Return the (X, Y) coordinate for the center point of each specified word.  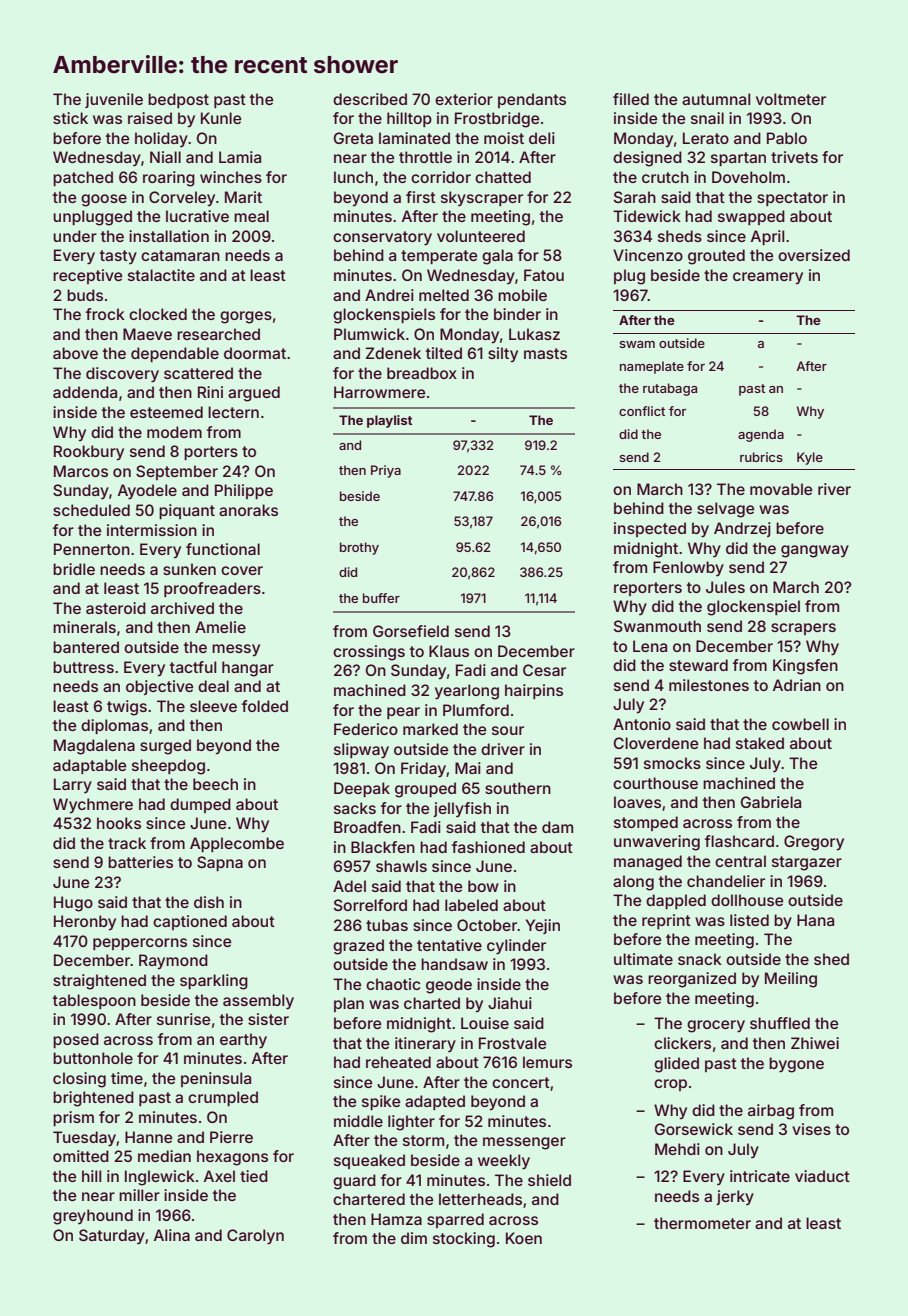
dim (414, 1238)
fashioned (488, 847)
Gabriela (771, 802)
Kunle (221, 118)
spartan (738, 159)
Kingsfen (805, 667)
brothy (359, 548)
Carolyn (255, 1237)
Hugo (73, 904)
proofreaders (212, 589)
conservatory (382, 238)
